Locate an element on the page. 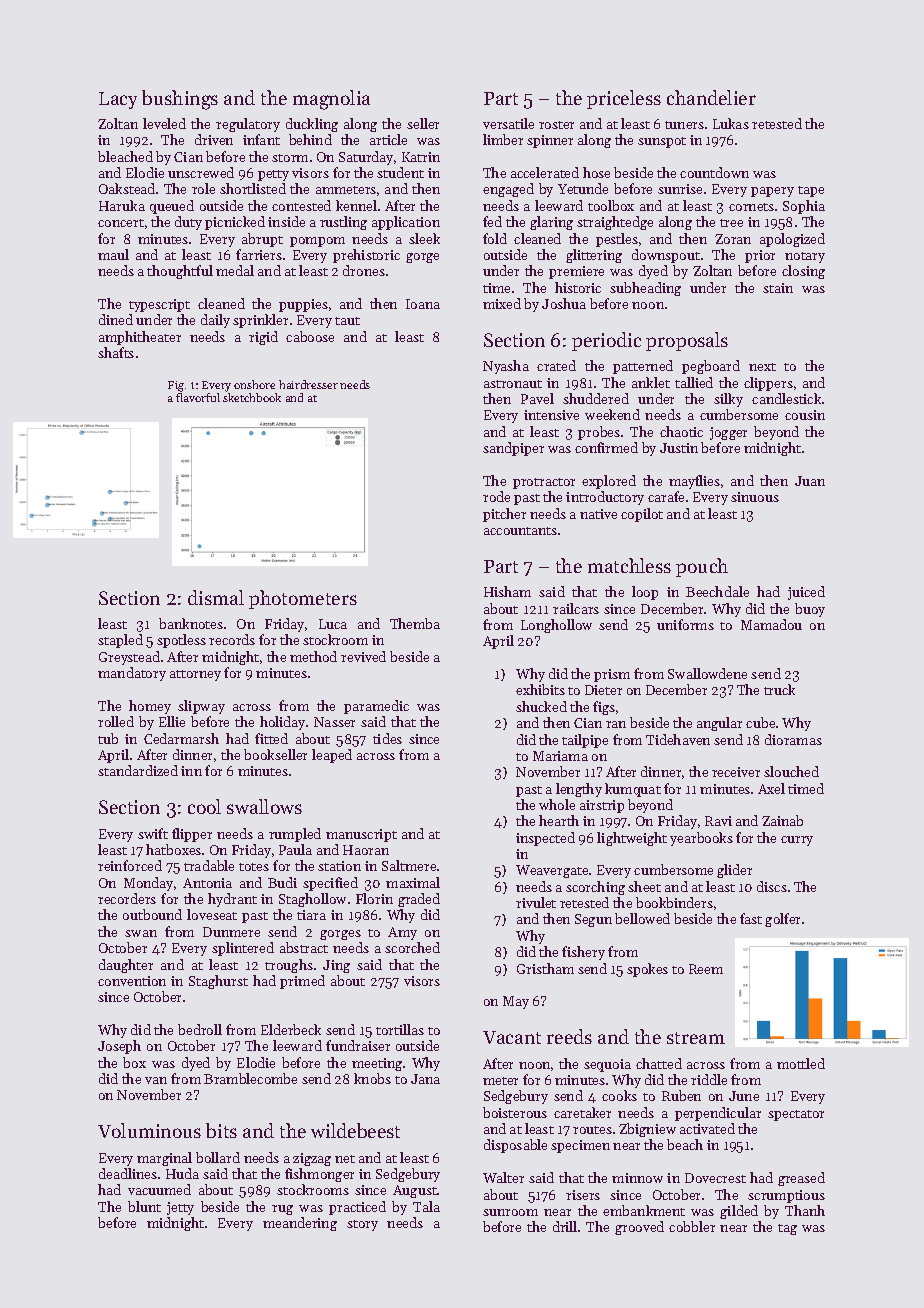  Bramblecombe is located at coordinates (250, 1078).
